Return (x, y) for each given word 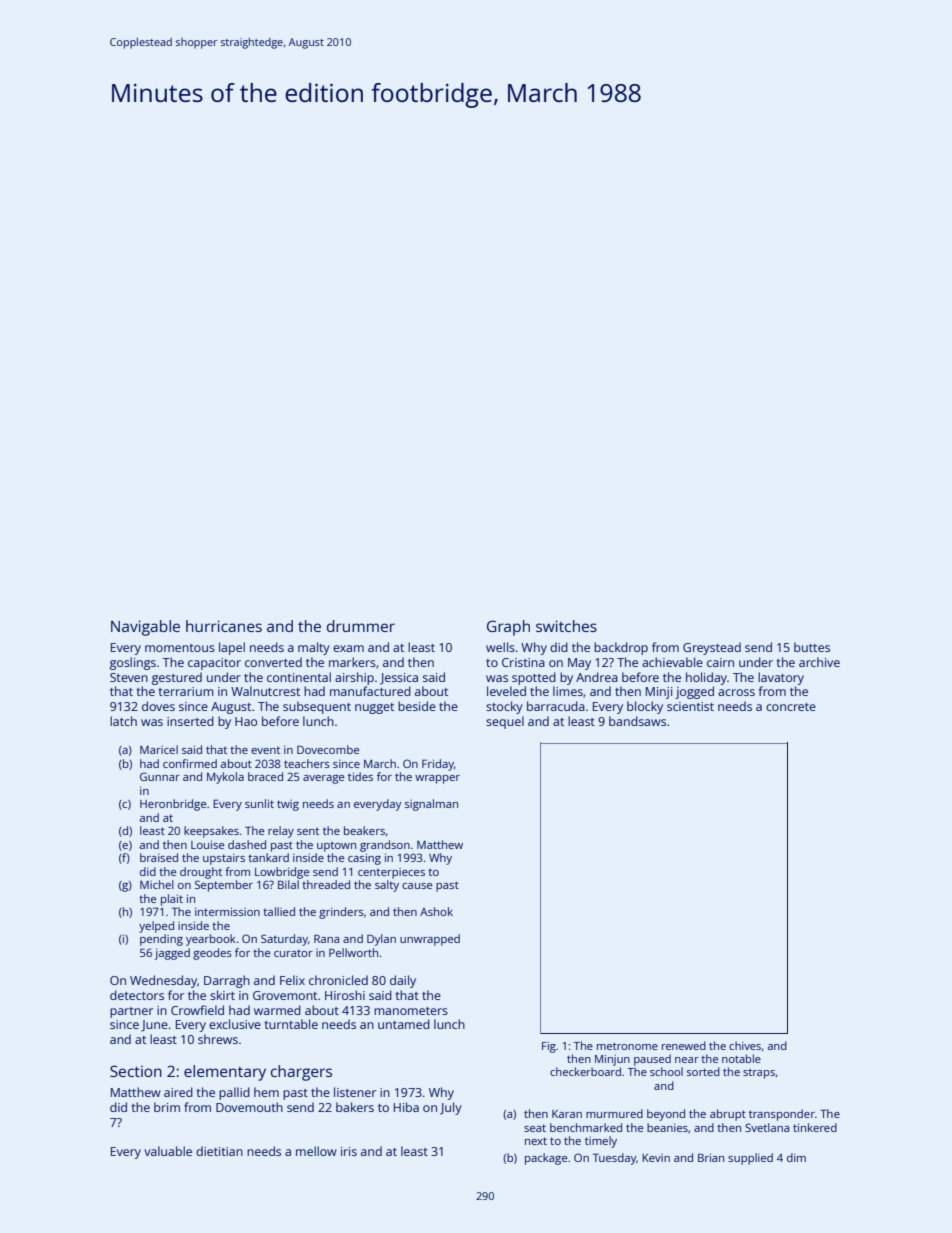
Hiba (406, 1107)
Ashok (436, 911)
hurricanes (224, 626)
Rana (326, 938)
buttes (812, 647)
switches (566, 626)
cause (417, 886)
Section (136, 1071)
